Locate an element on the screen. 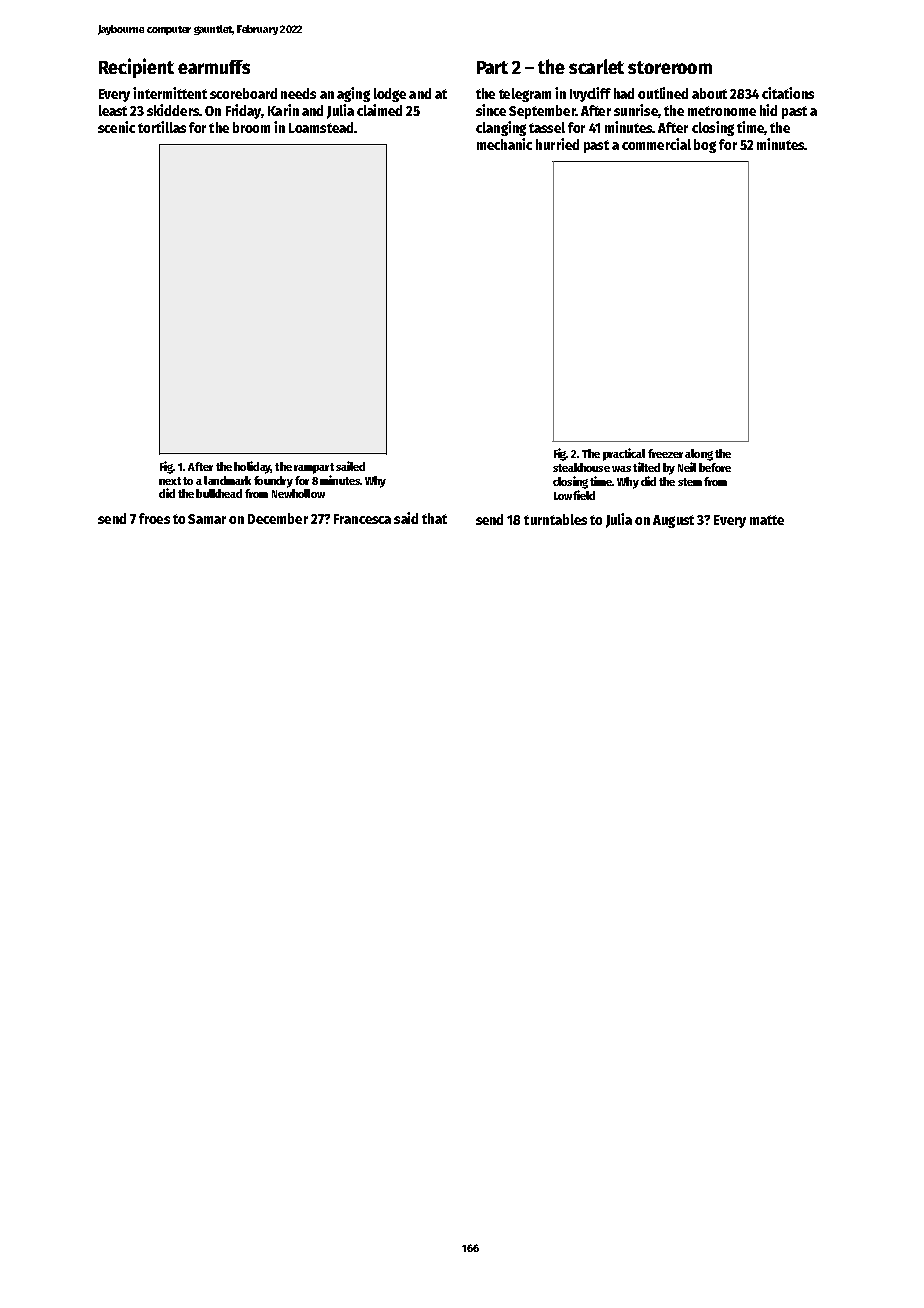  along is located at coordinates (699, 455).
